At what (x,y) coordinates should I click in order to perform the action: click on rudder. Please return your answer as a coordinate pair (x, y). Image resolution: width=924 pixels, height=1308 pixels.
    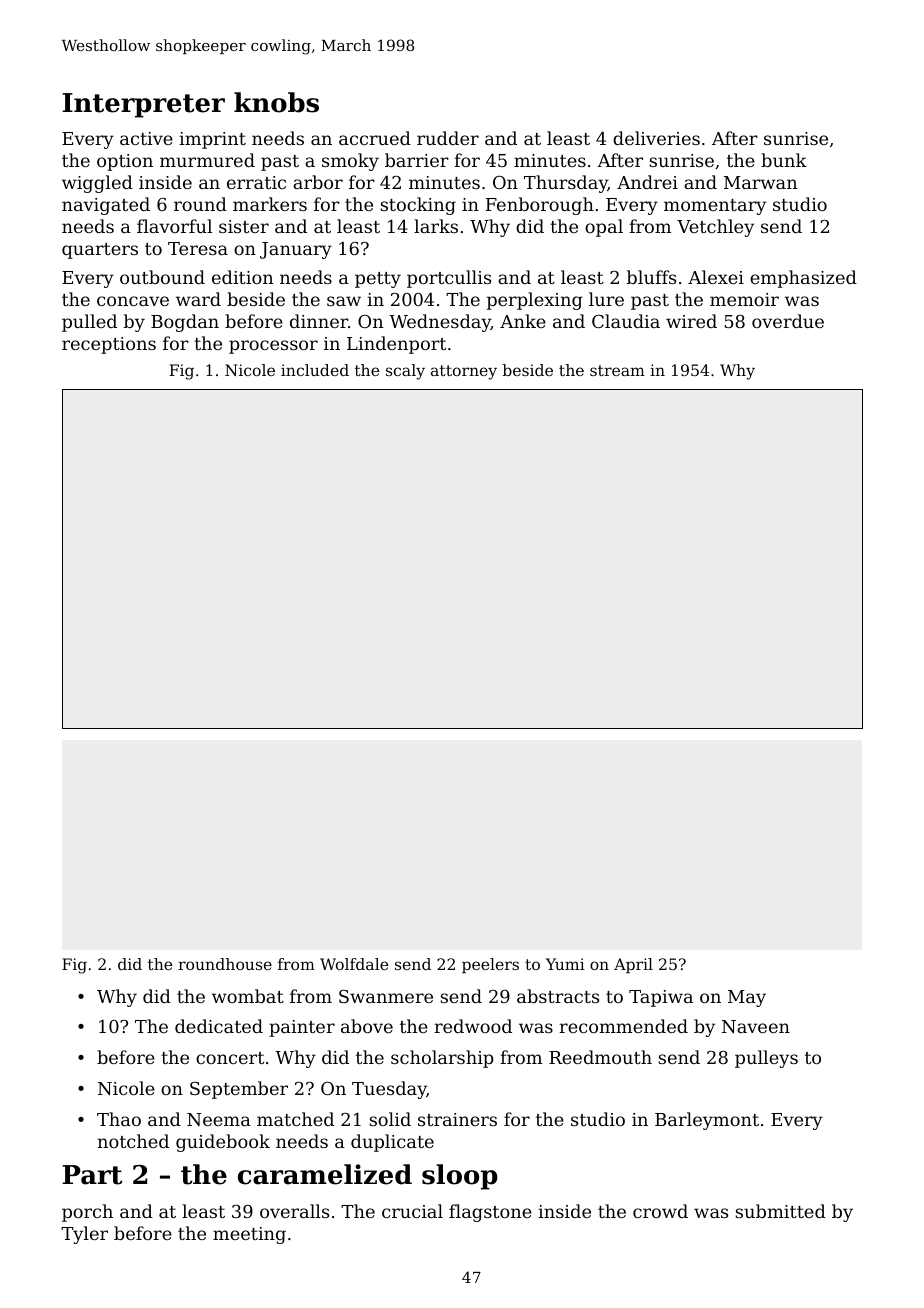
    Looking at the image, I should click on (448, 138).
